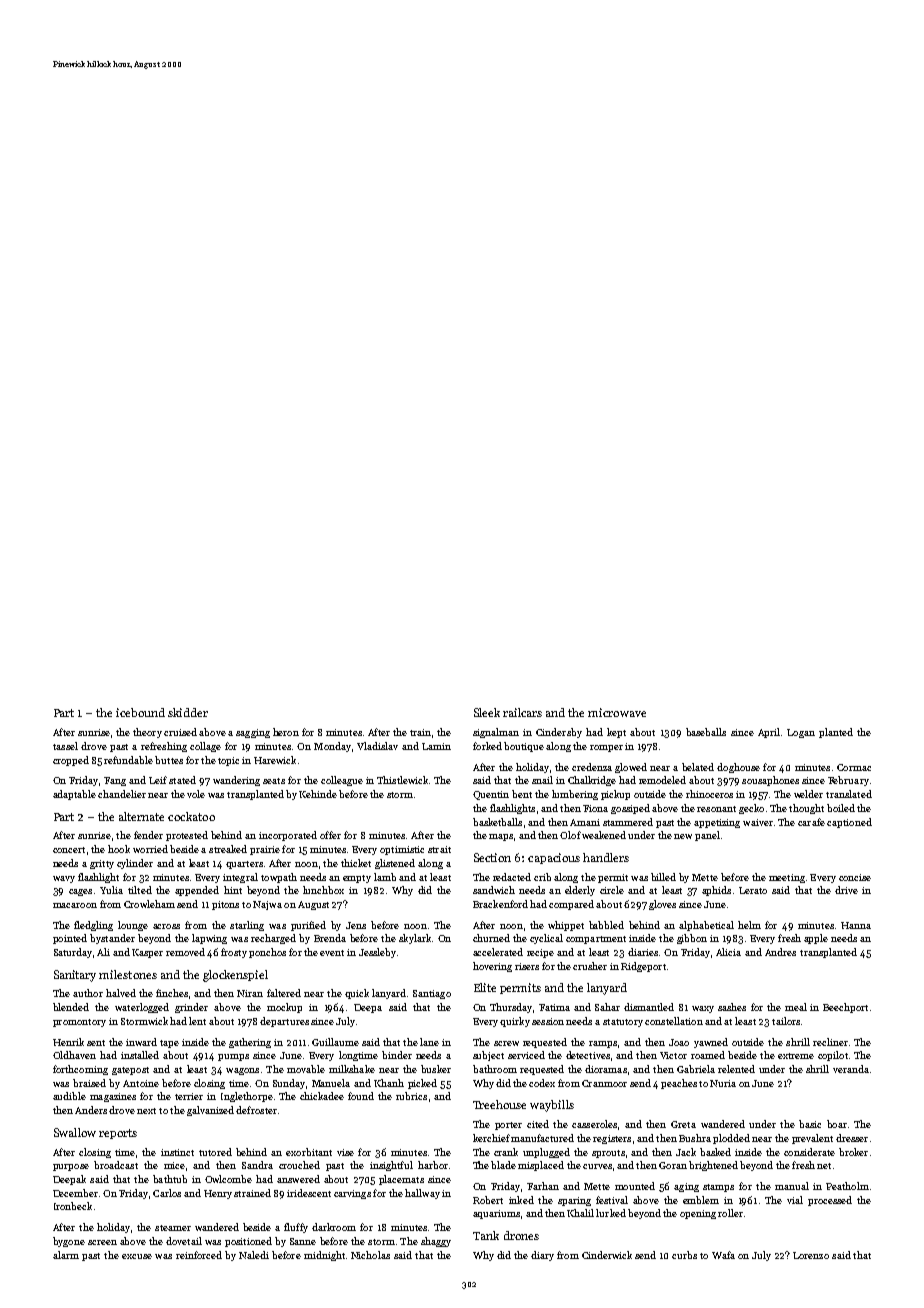  What do you see at coordinates (411, 1096) in the screenshot?
I see `rubrics` at bounding box center [411, 1096].
